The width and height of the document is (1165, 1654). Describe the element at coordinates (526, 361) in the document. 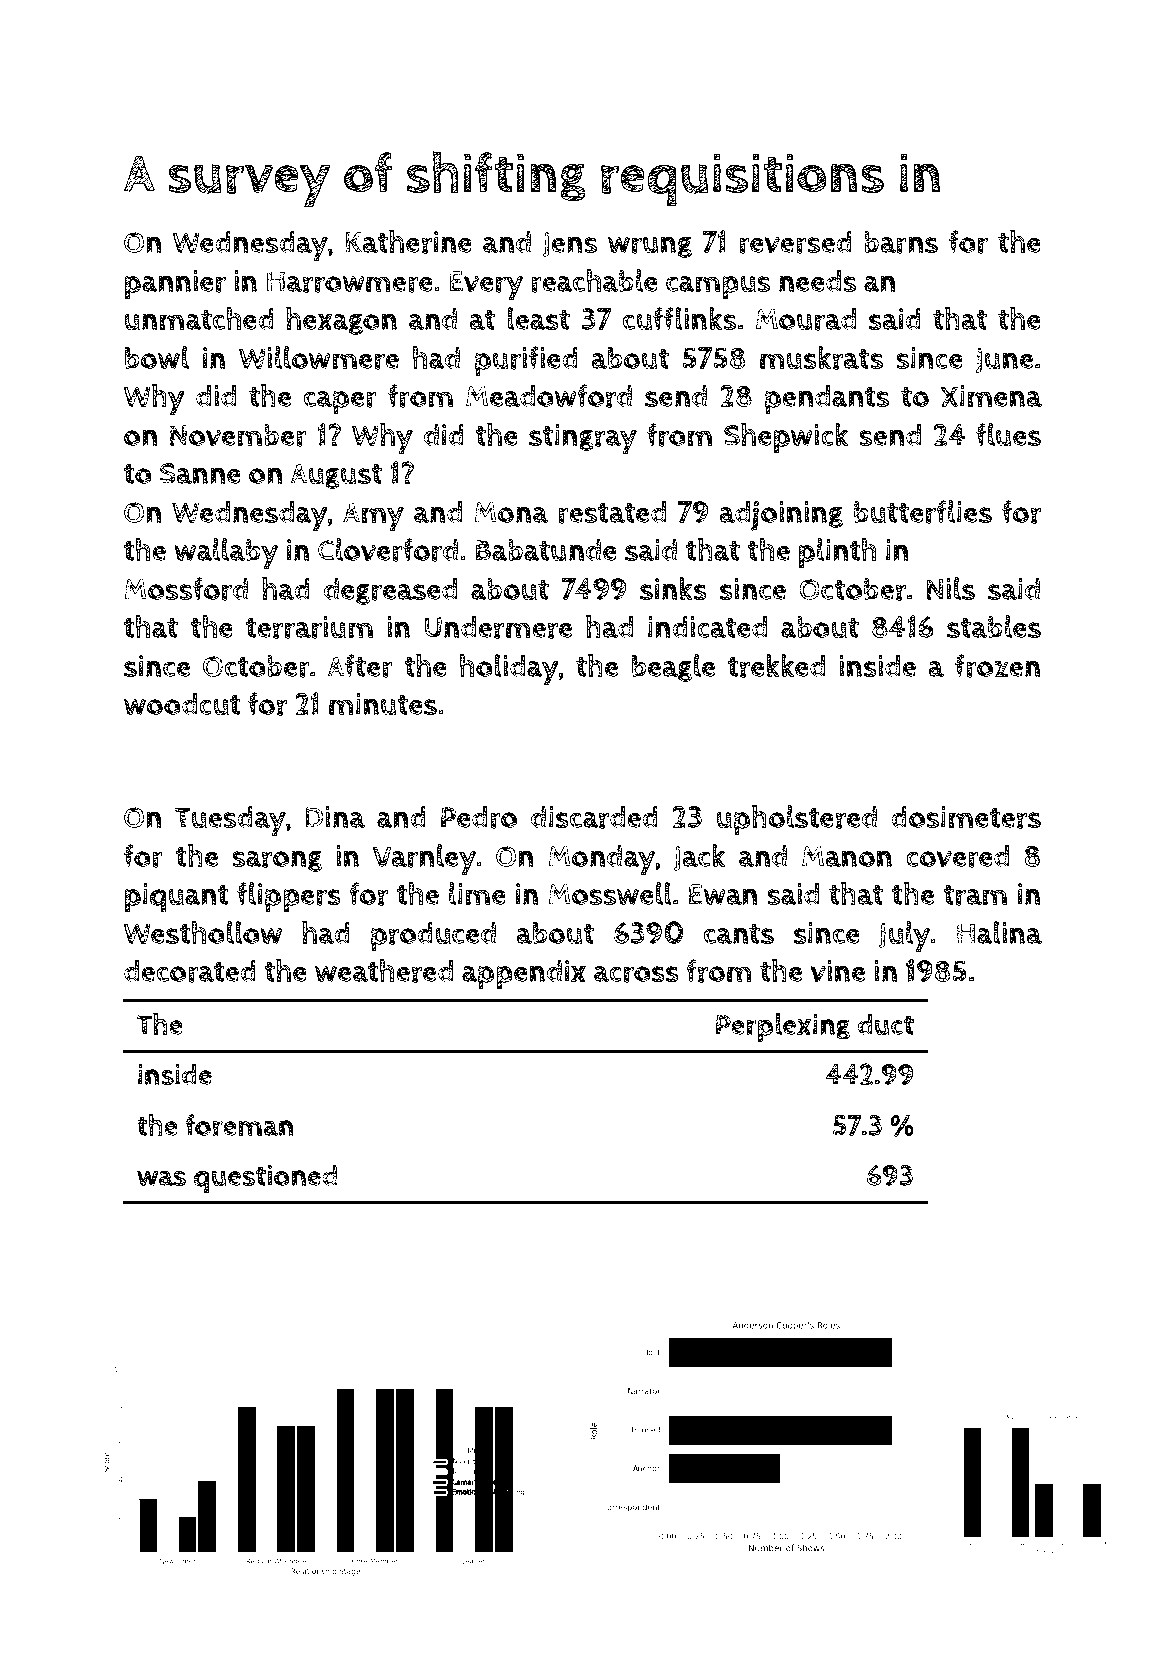

I see `purified` at that location.
